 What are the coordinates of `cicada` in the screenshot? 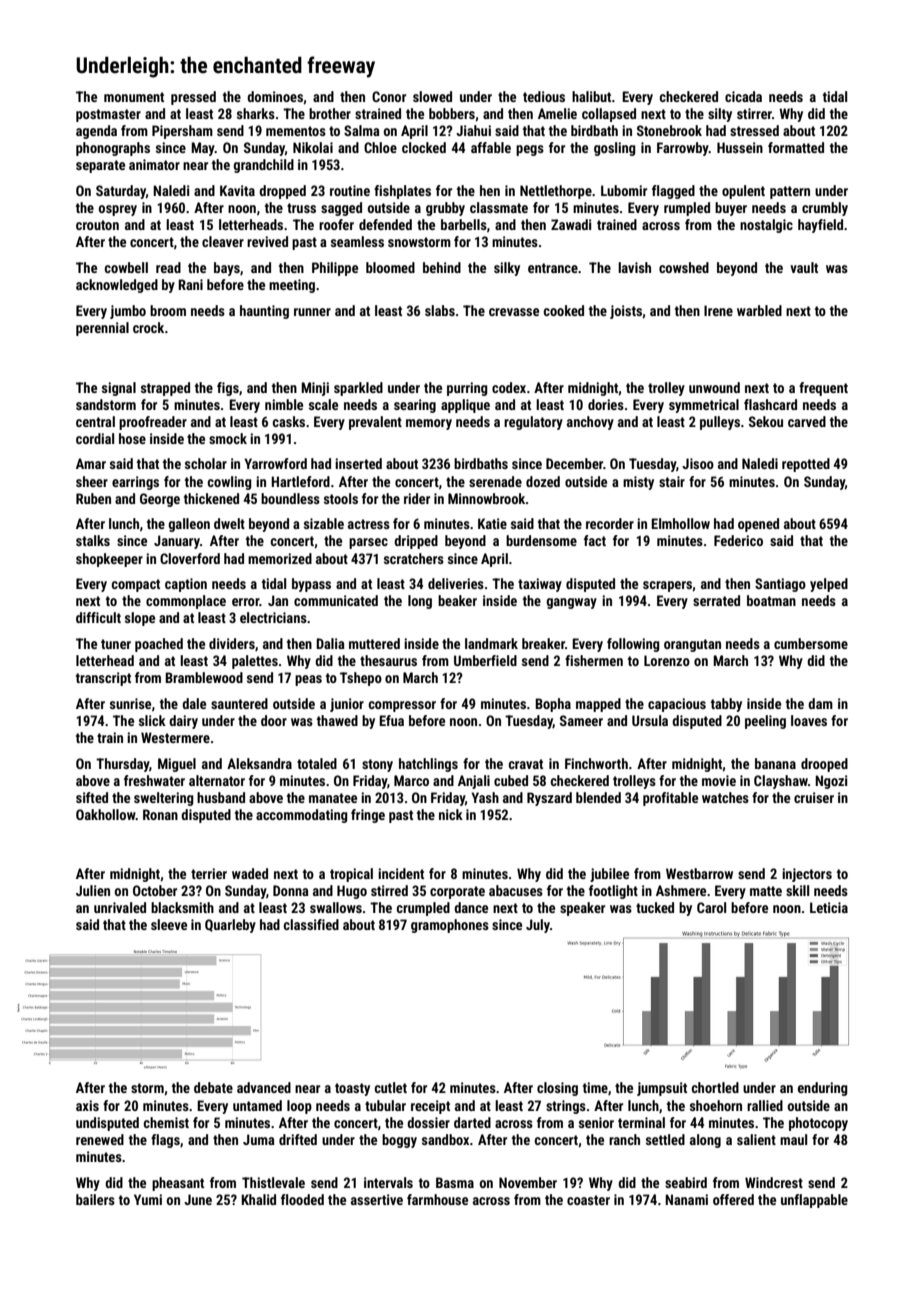 It's located at (743, 96).
